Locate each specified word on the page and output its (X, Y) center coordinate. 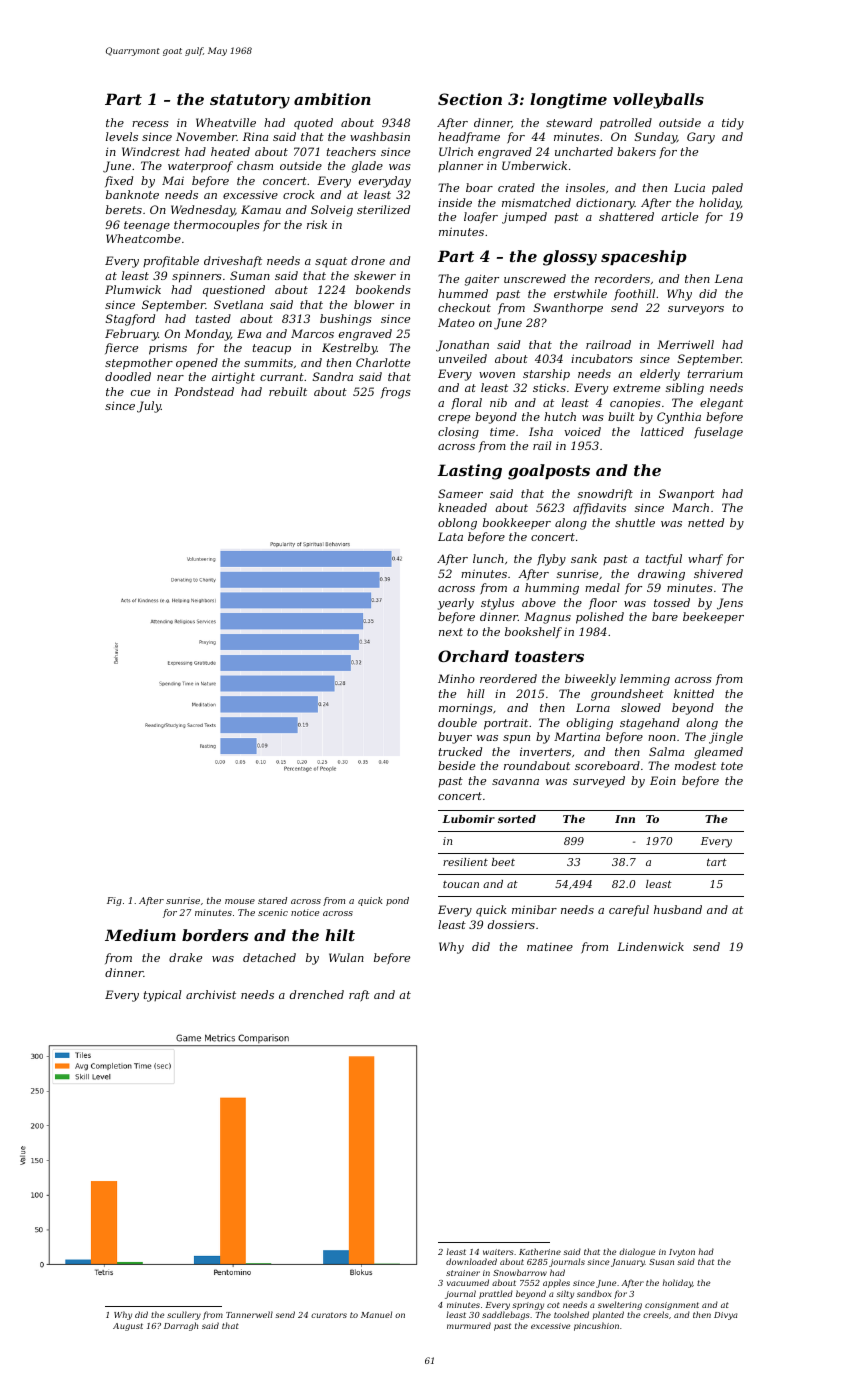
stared (272, 900)
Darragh (181, 1326)
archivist (211, 994)
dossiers (511, 924)
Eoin (663, 780)
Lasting (469, 472)
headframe (469, 137)
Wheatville (226, 122)
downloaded (471, 1261)
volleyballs (658, 101)
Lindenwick (650, 946)
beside (456, 765)
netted (706, 522)
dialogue (637, 1252)
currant (282, 377)
